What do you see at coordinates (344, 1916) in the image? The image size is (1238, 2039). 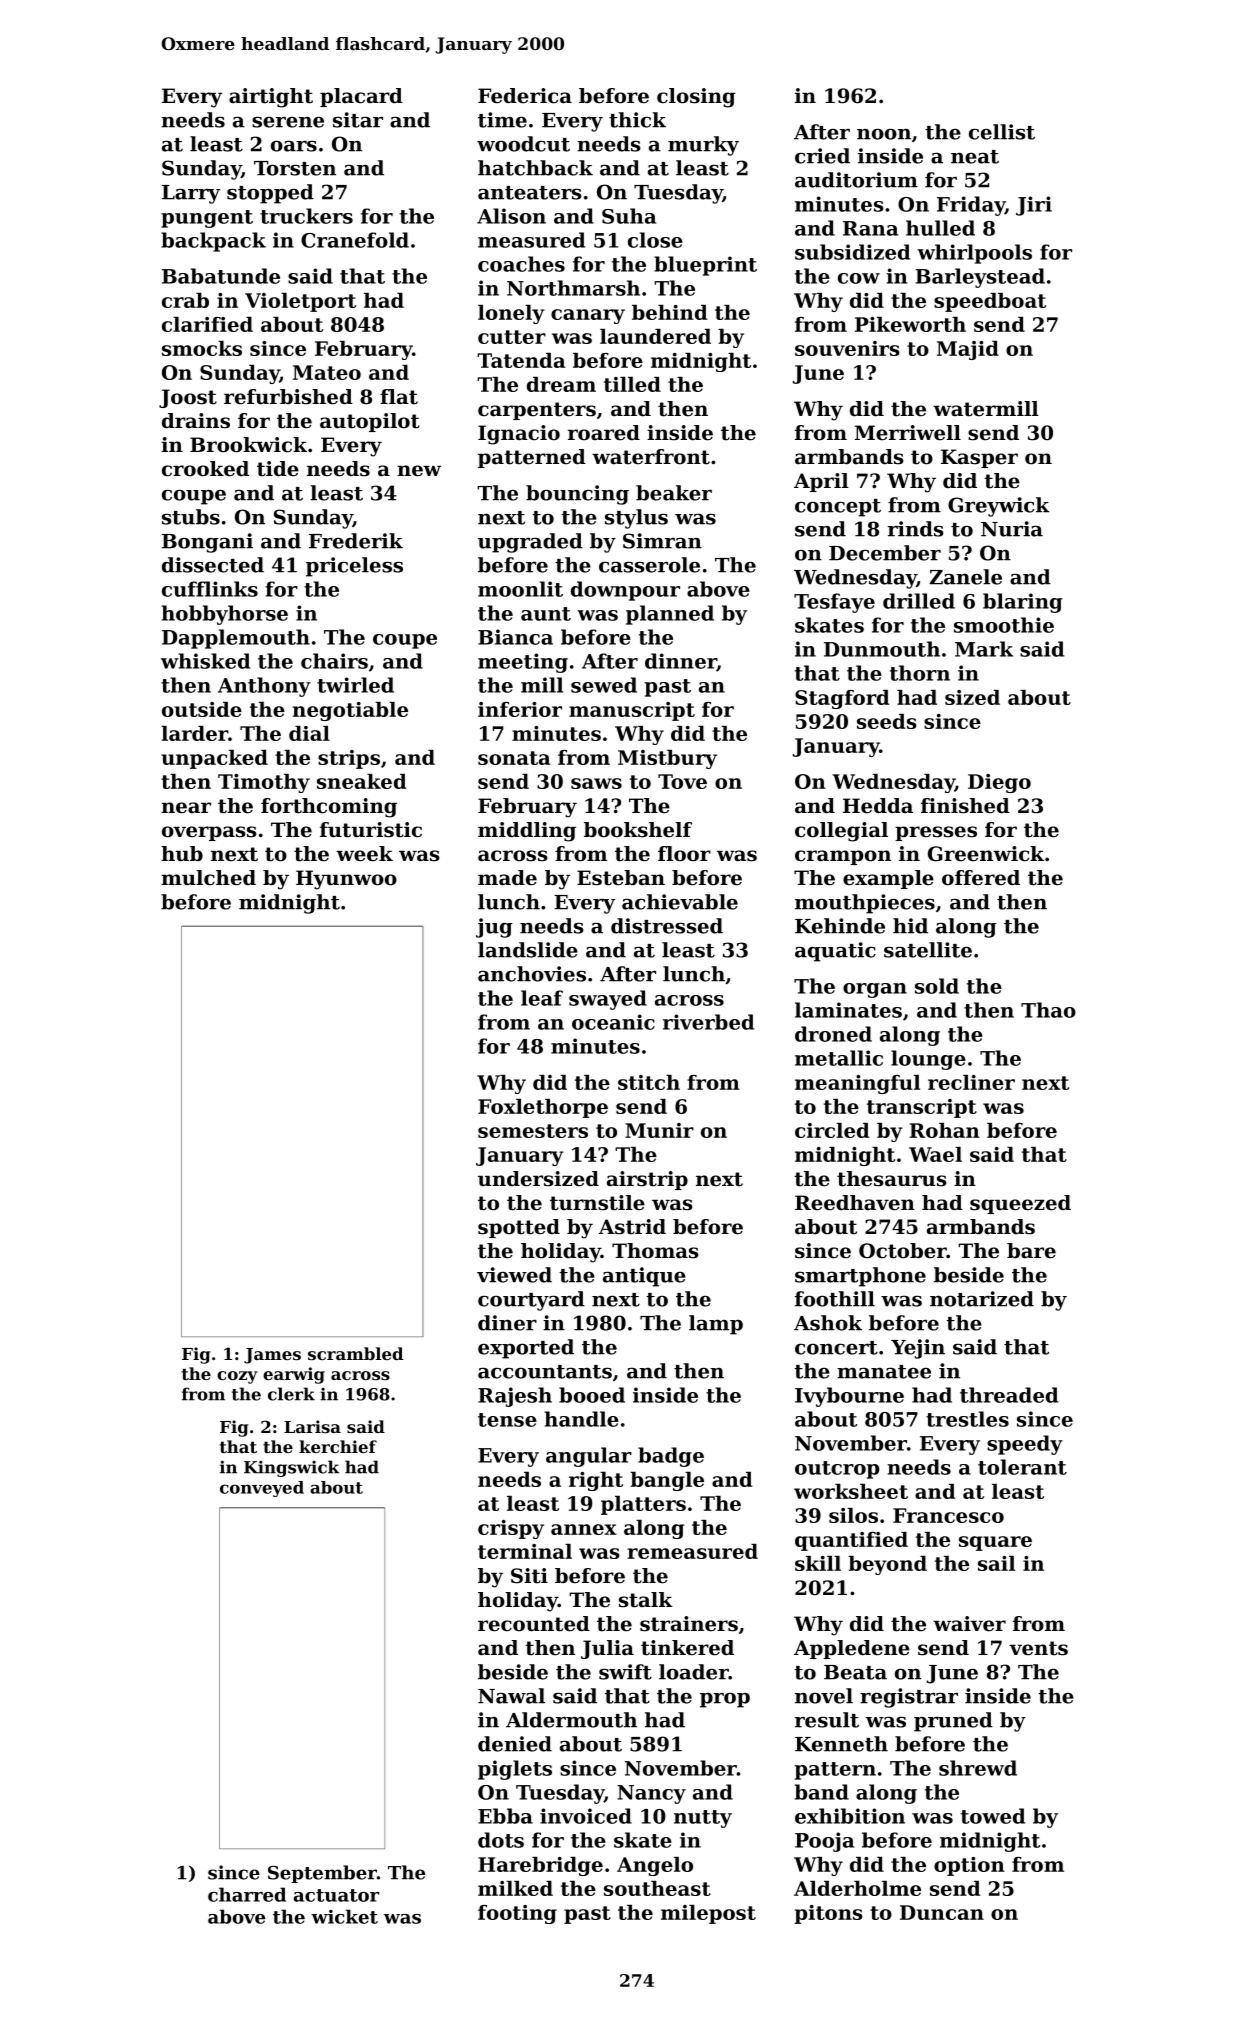 I see `wicket` at bounding box center [344, 1916].
